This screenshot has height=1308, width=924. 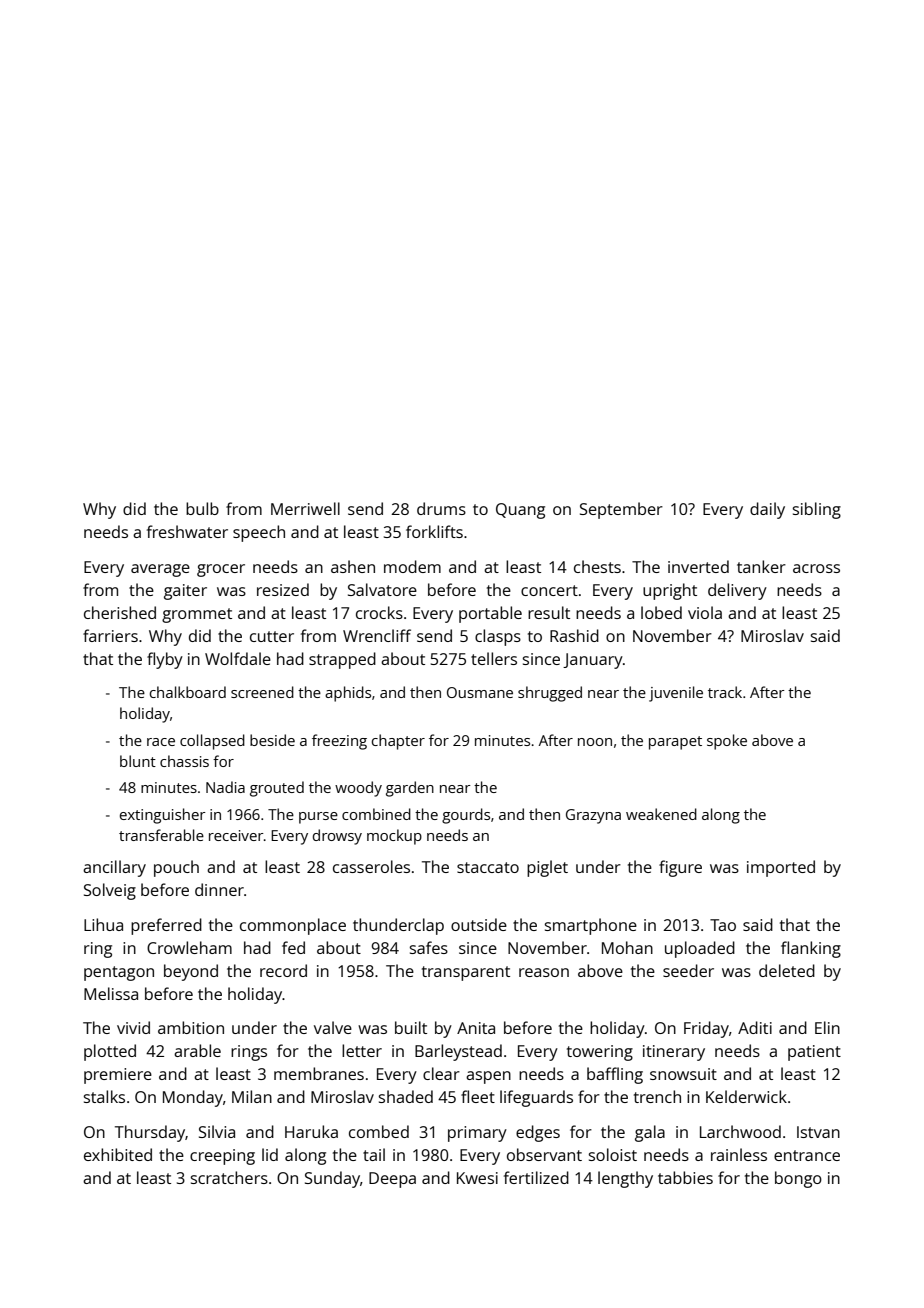 What do you see at coordinates (160, 570) in the screenshot?
I see `average` at bounding box center [160, 570].
